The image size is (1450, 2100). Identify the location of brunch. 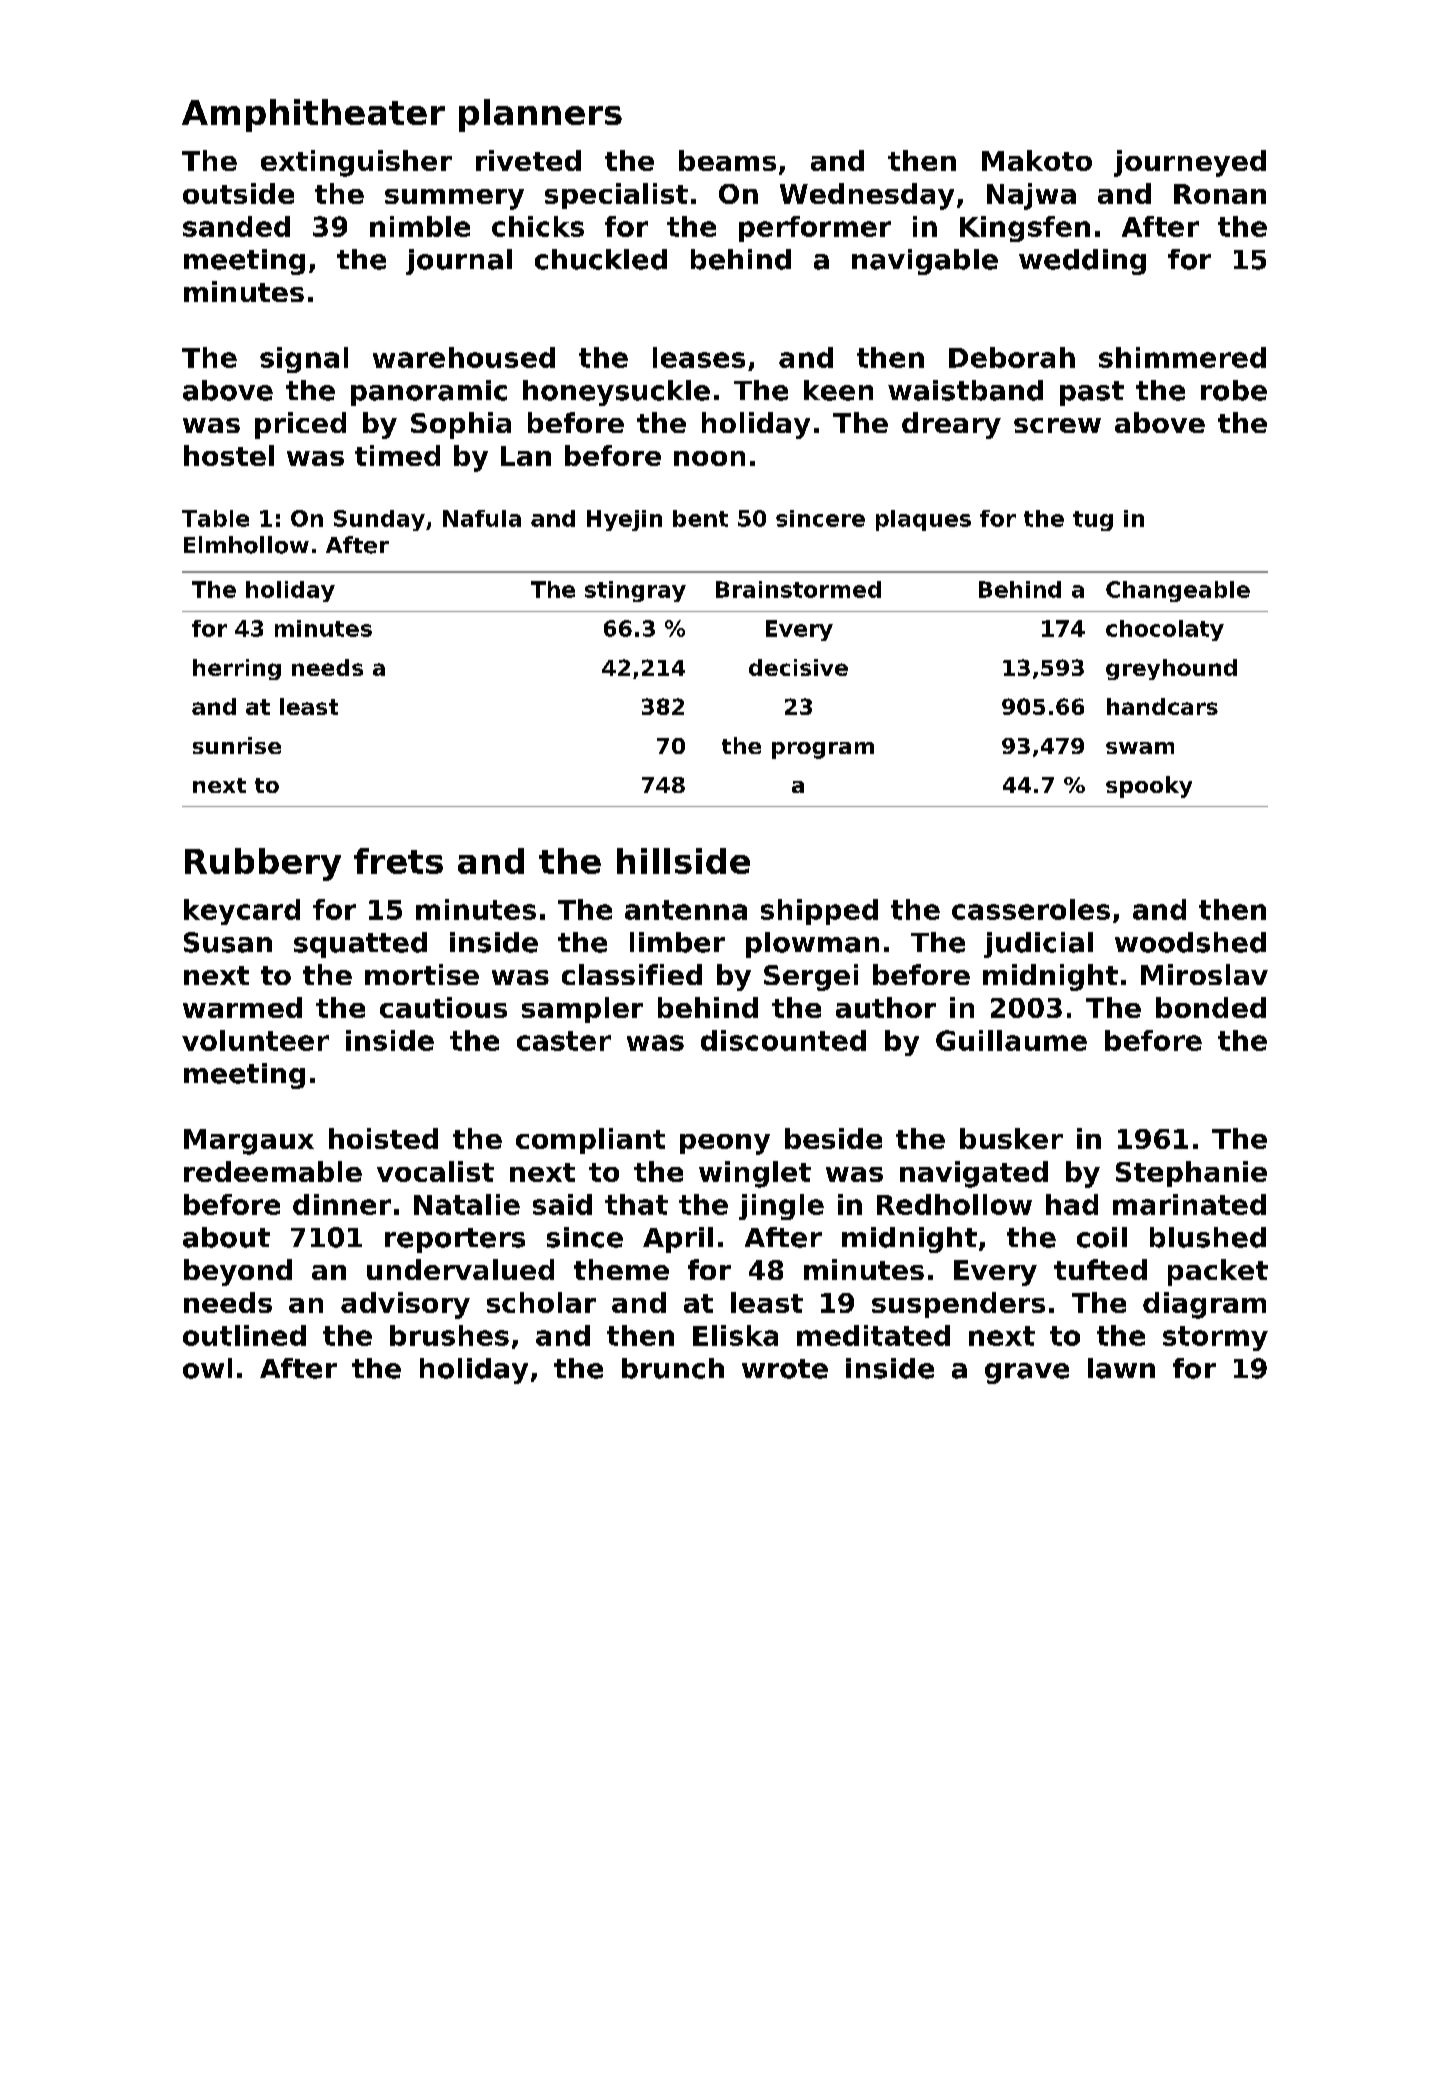
(673, 1368).
